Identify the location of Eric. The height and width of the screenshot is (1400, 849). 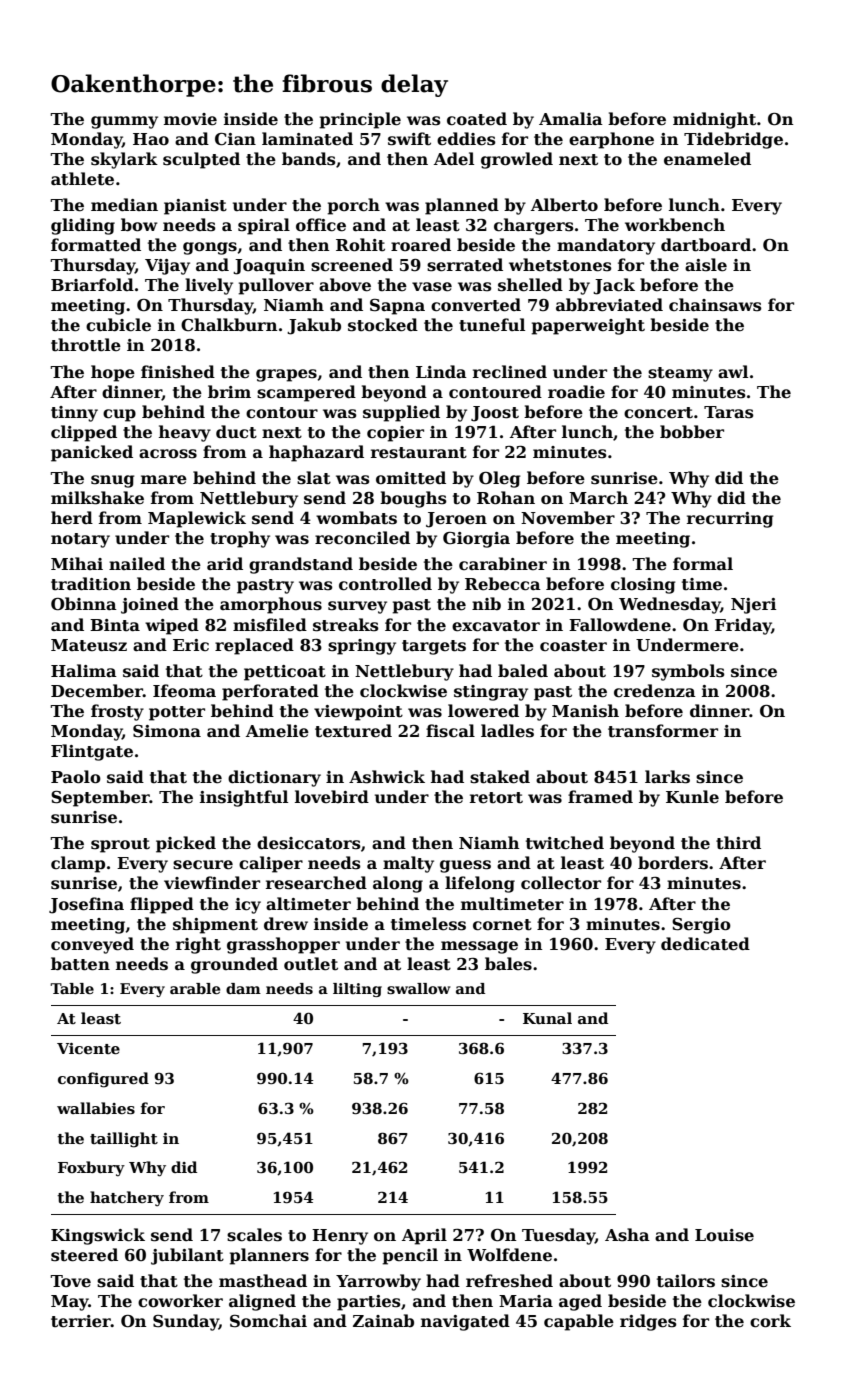
(191, 645).
